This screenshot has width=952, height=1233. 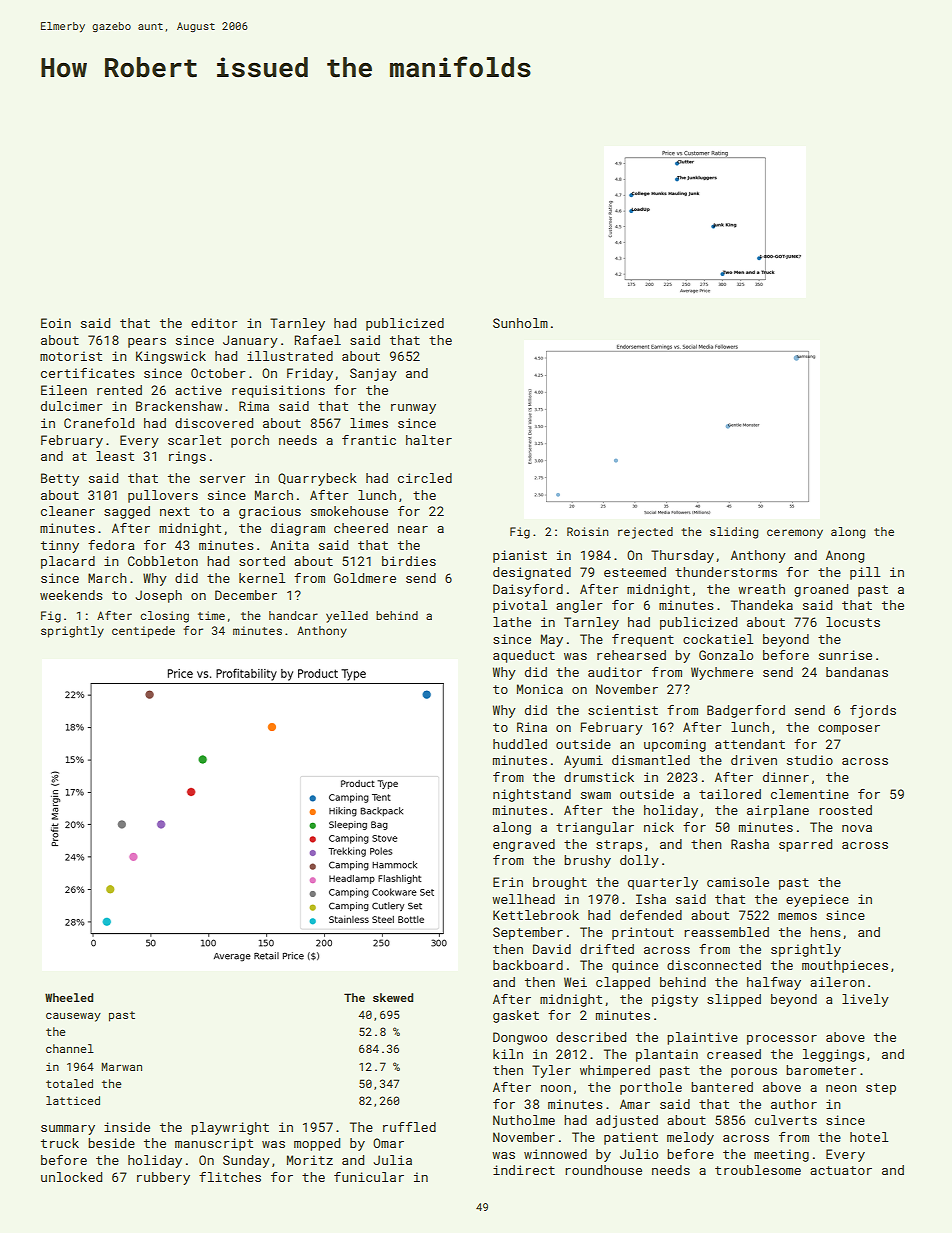 What do you see at coordinates (795, 534) in the screenshot?
I see `ceremony` at bounding box center [795, 534].
